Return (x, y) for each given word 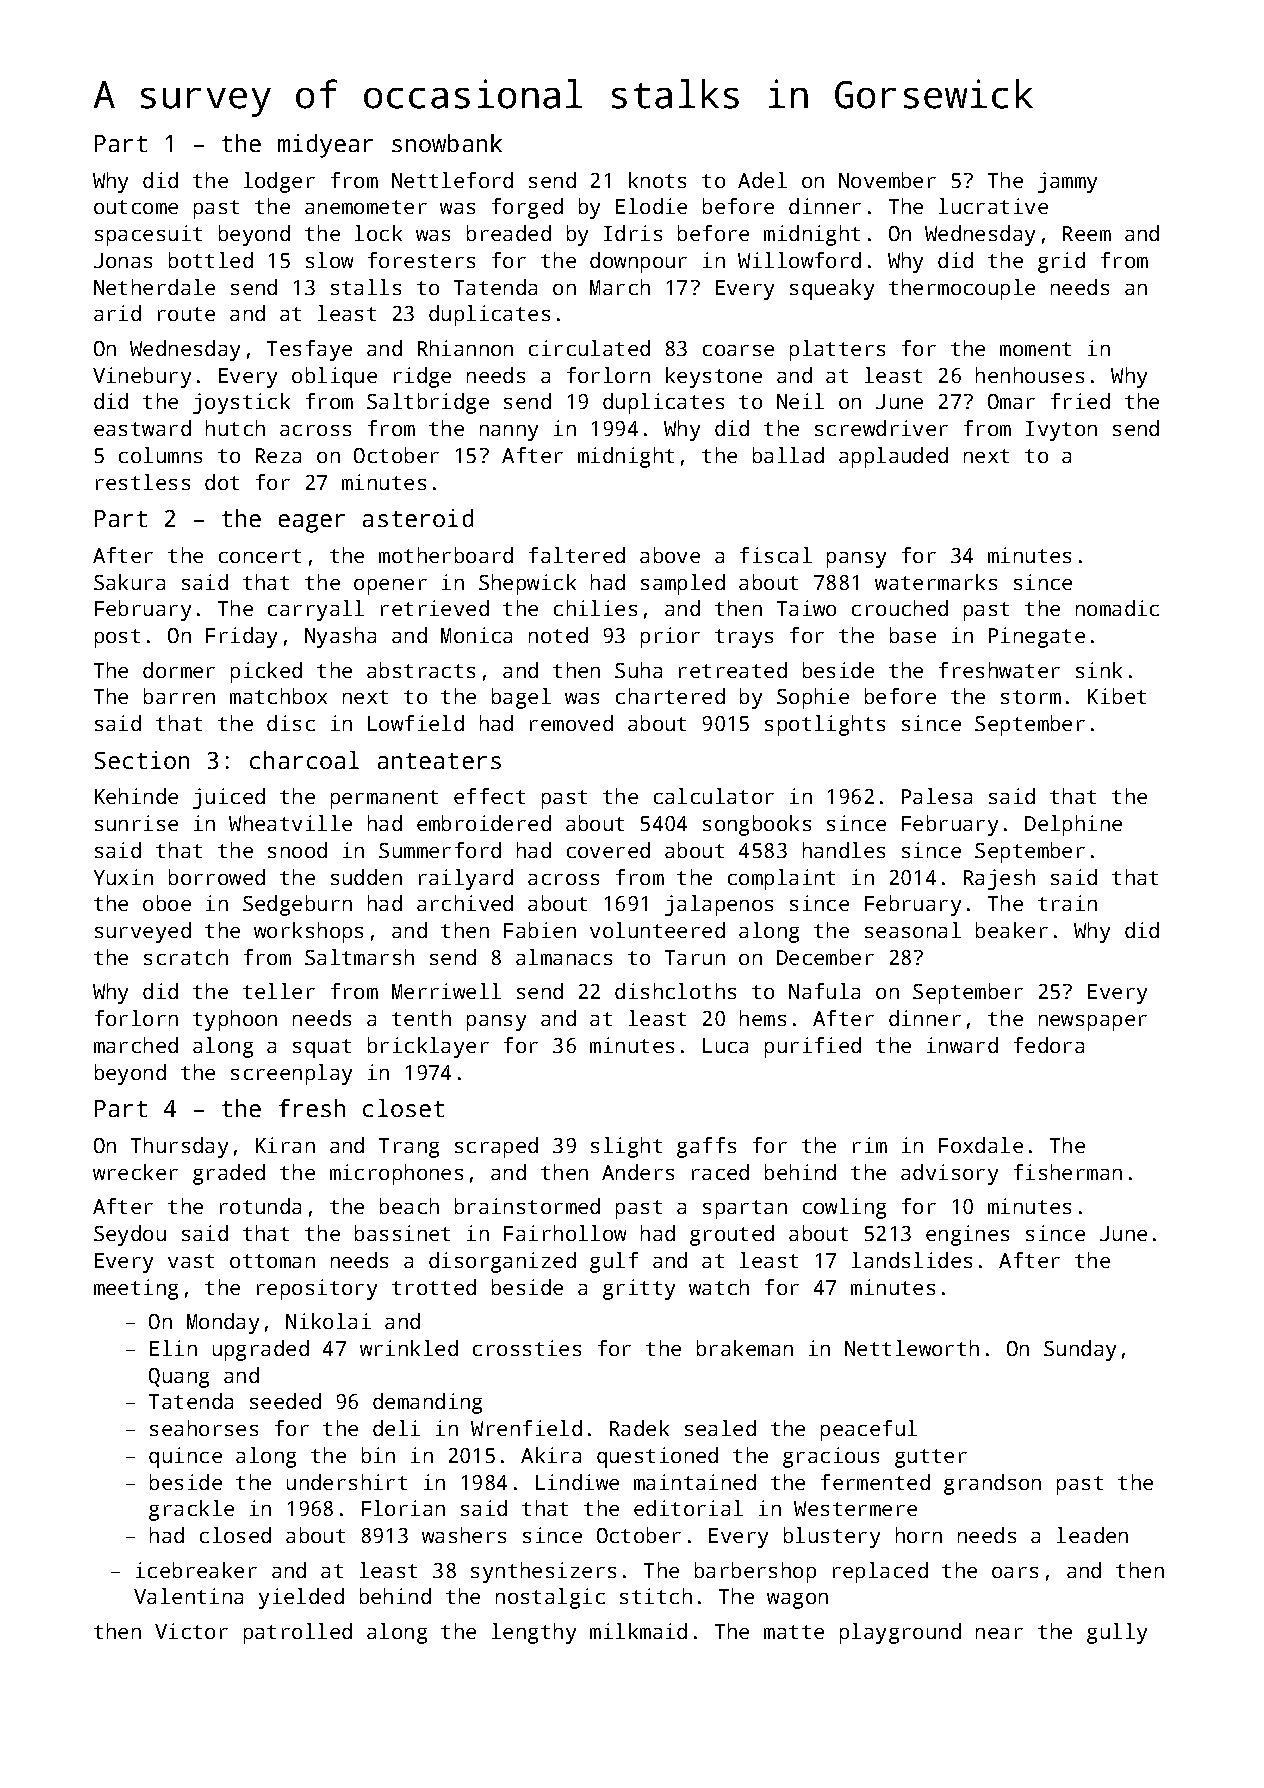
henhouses (1030, 375)
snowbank (447, 143)
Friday (241, 637)
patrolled (298, 1633)
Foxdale (981, 1145)
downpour (638, 262)
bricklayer (428, 1047)
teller (279, 991)
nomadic (1117, 608)
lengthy (534, 1633)
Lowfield (416, 723)
